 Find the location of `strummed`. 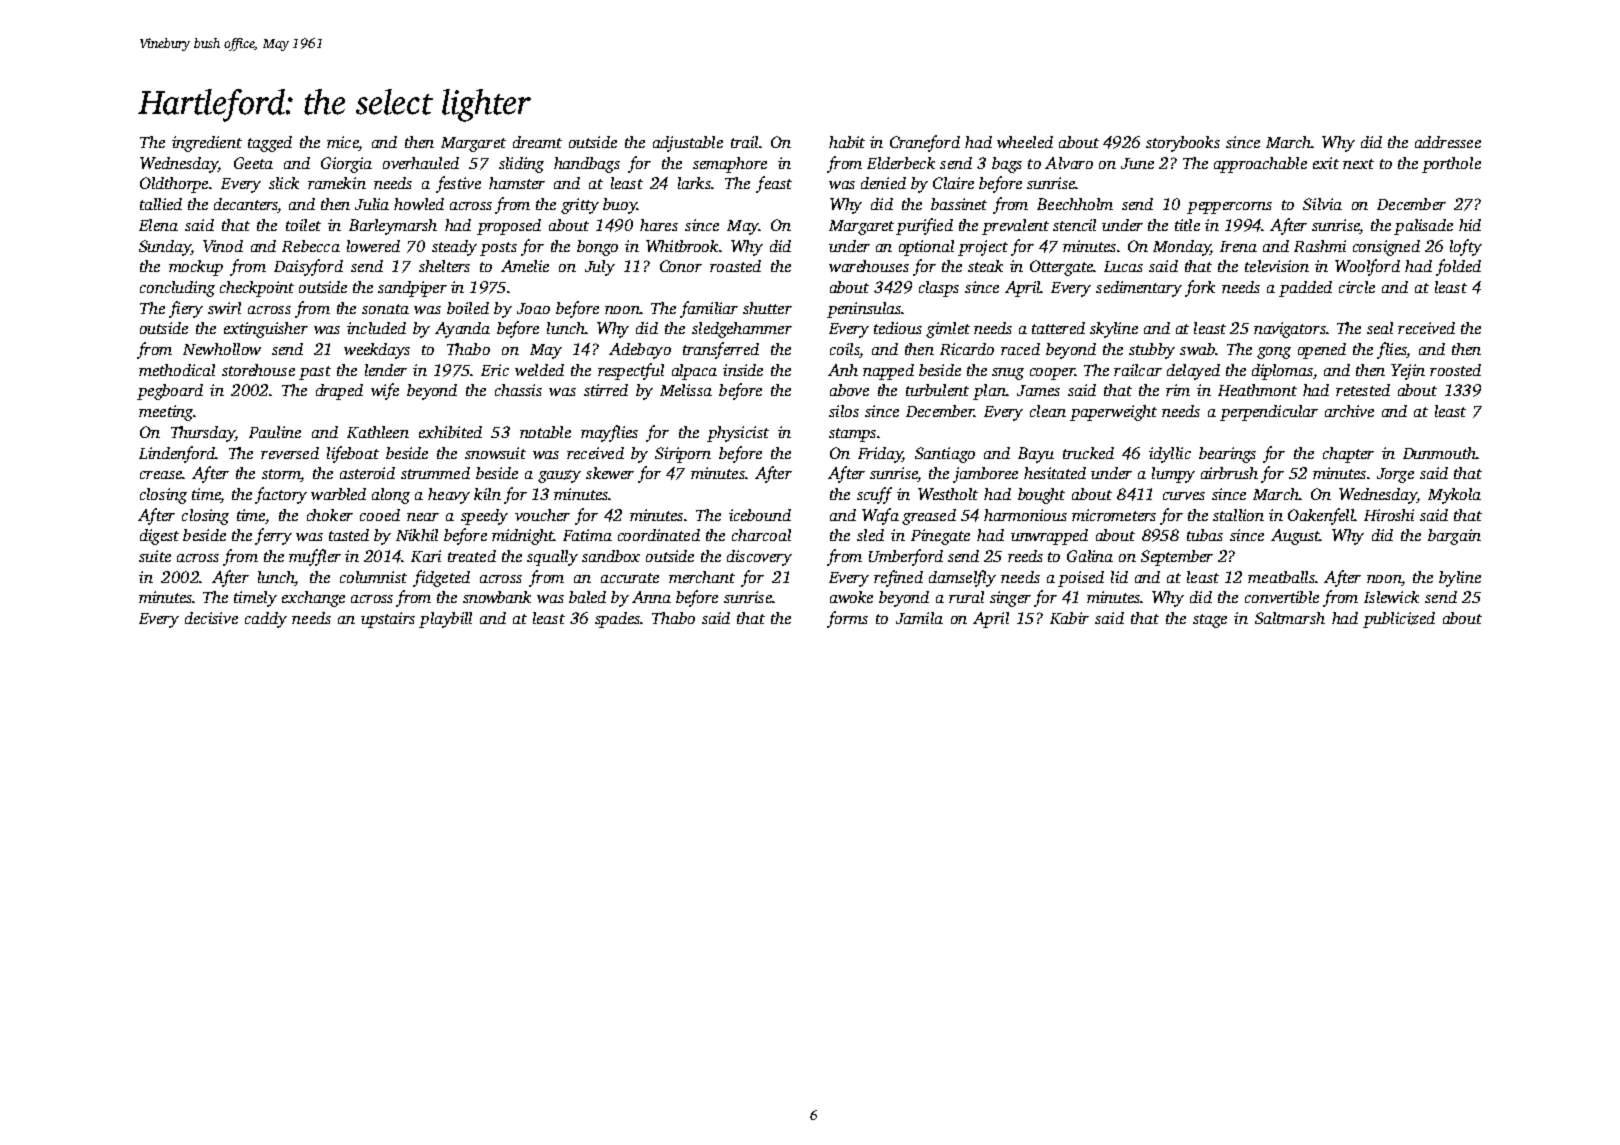

strummed is located at coordinates (435, 473).
